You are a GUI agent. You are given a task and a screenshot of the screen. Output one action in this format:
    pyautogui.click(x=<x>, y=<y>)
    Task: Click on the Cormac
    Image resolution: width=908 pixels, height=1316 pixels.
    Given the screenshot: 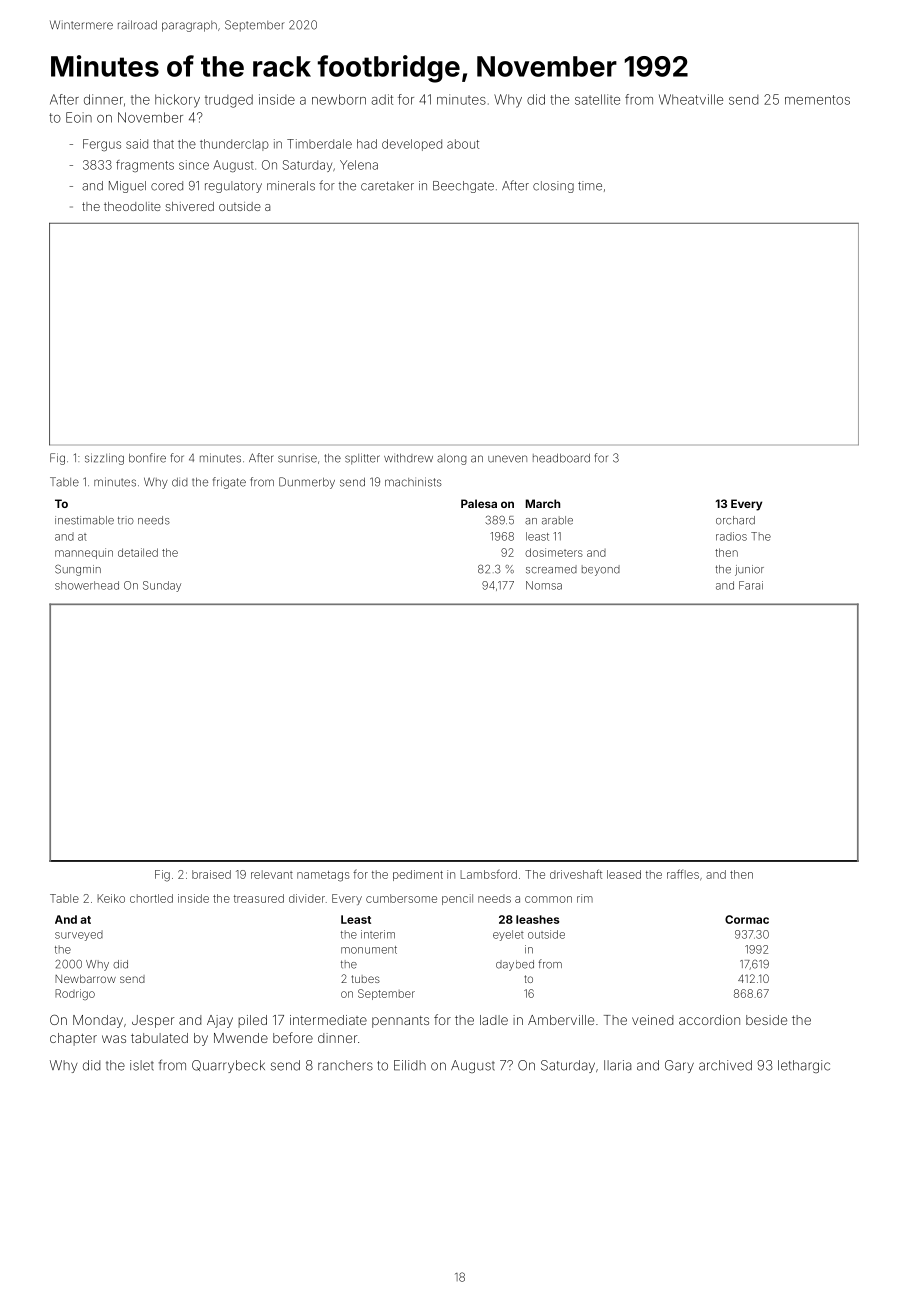 What is the action you would take?
    pyautogui.click(x=747, y=919)
